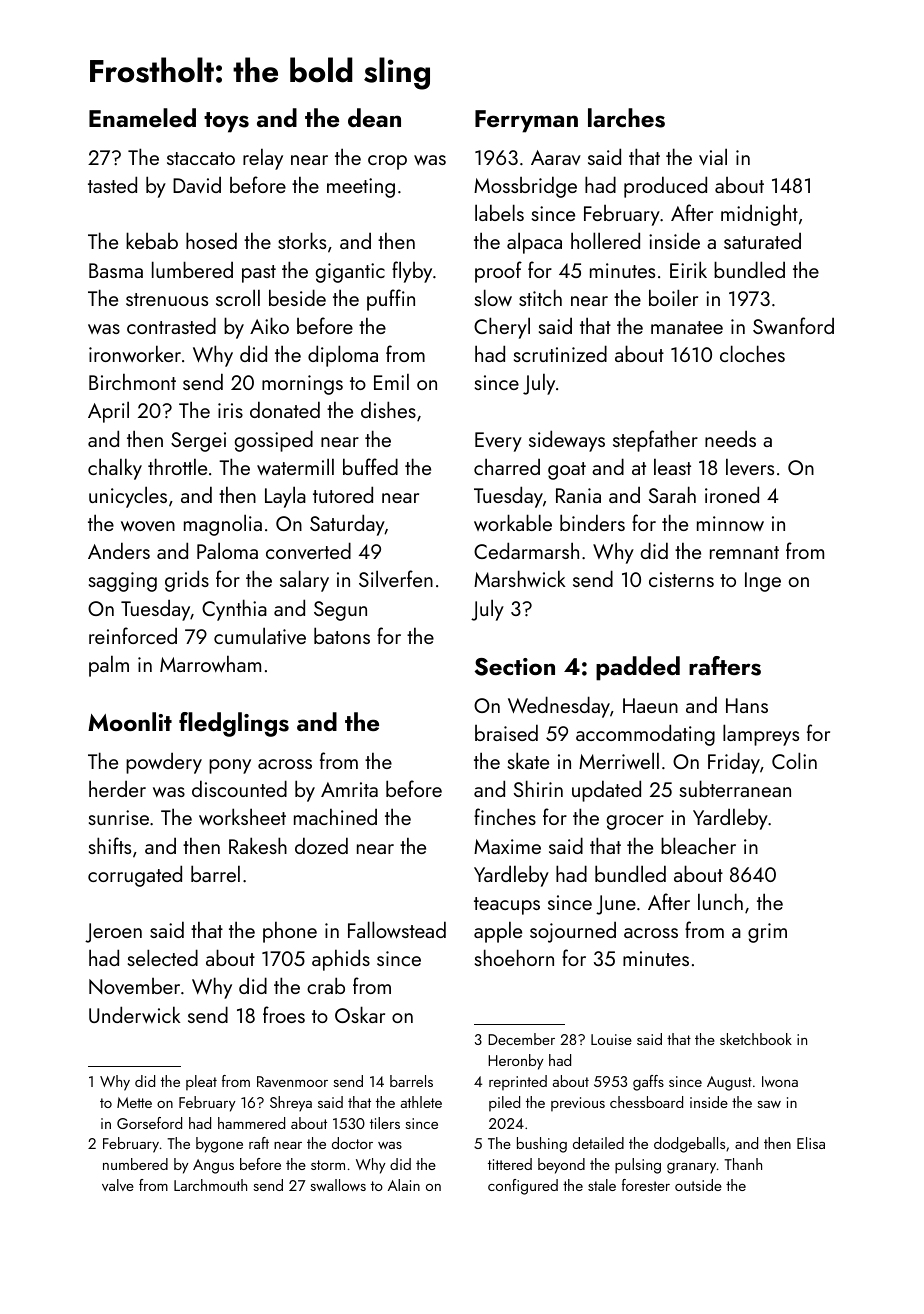  What do you see at coordinates (688, 269) in the document?
I see `Eirik` at bounding box center [688, 269].
